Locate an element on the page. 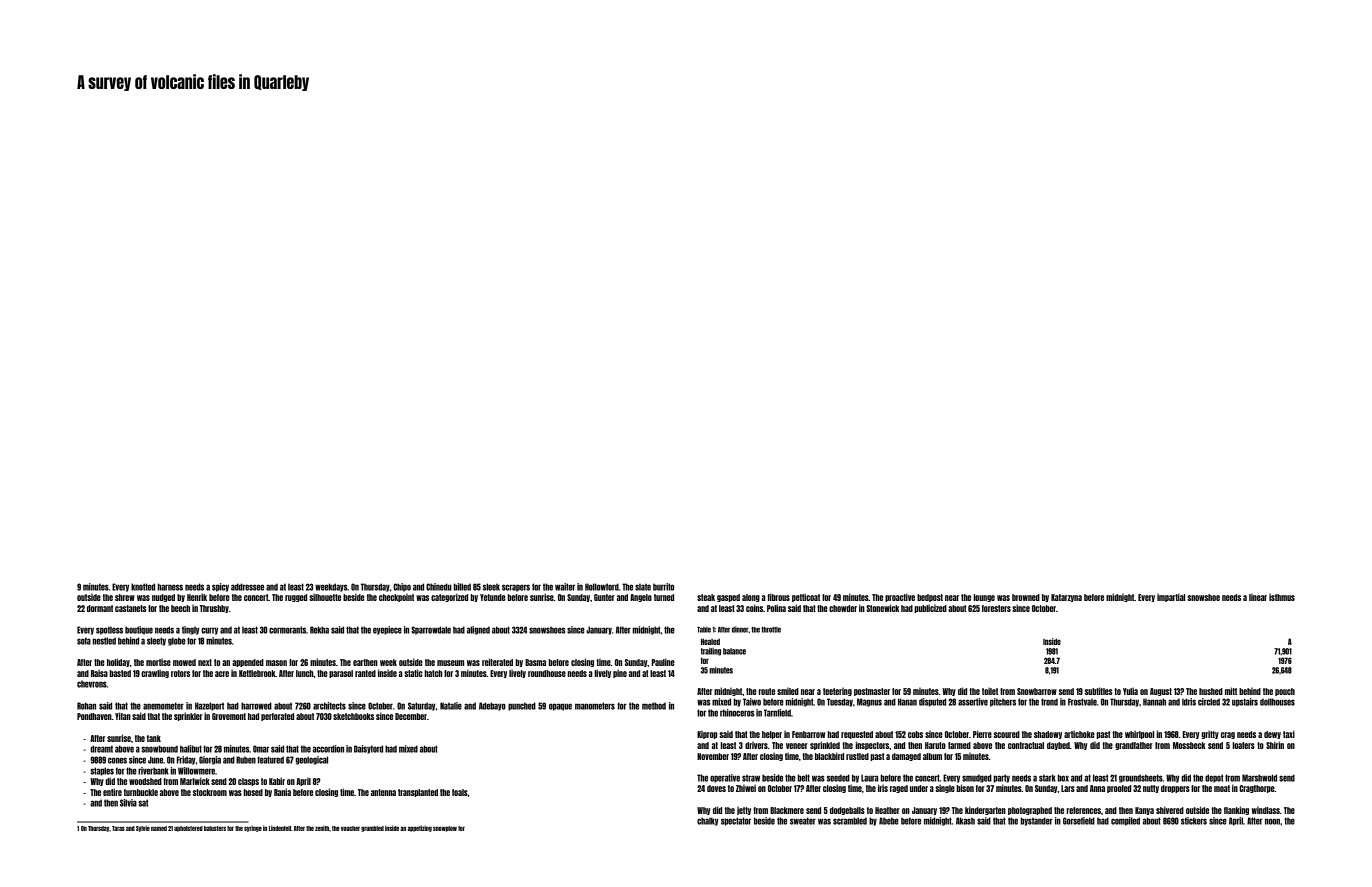  operative is located at coordinates (725, 778).
